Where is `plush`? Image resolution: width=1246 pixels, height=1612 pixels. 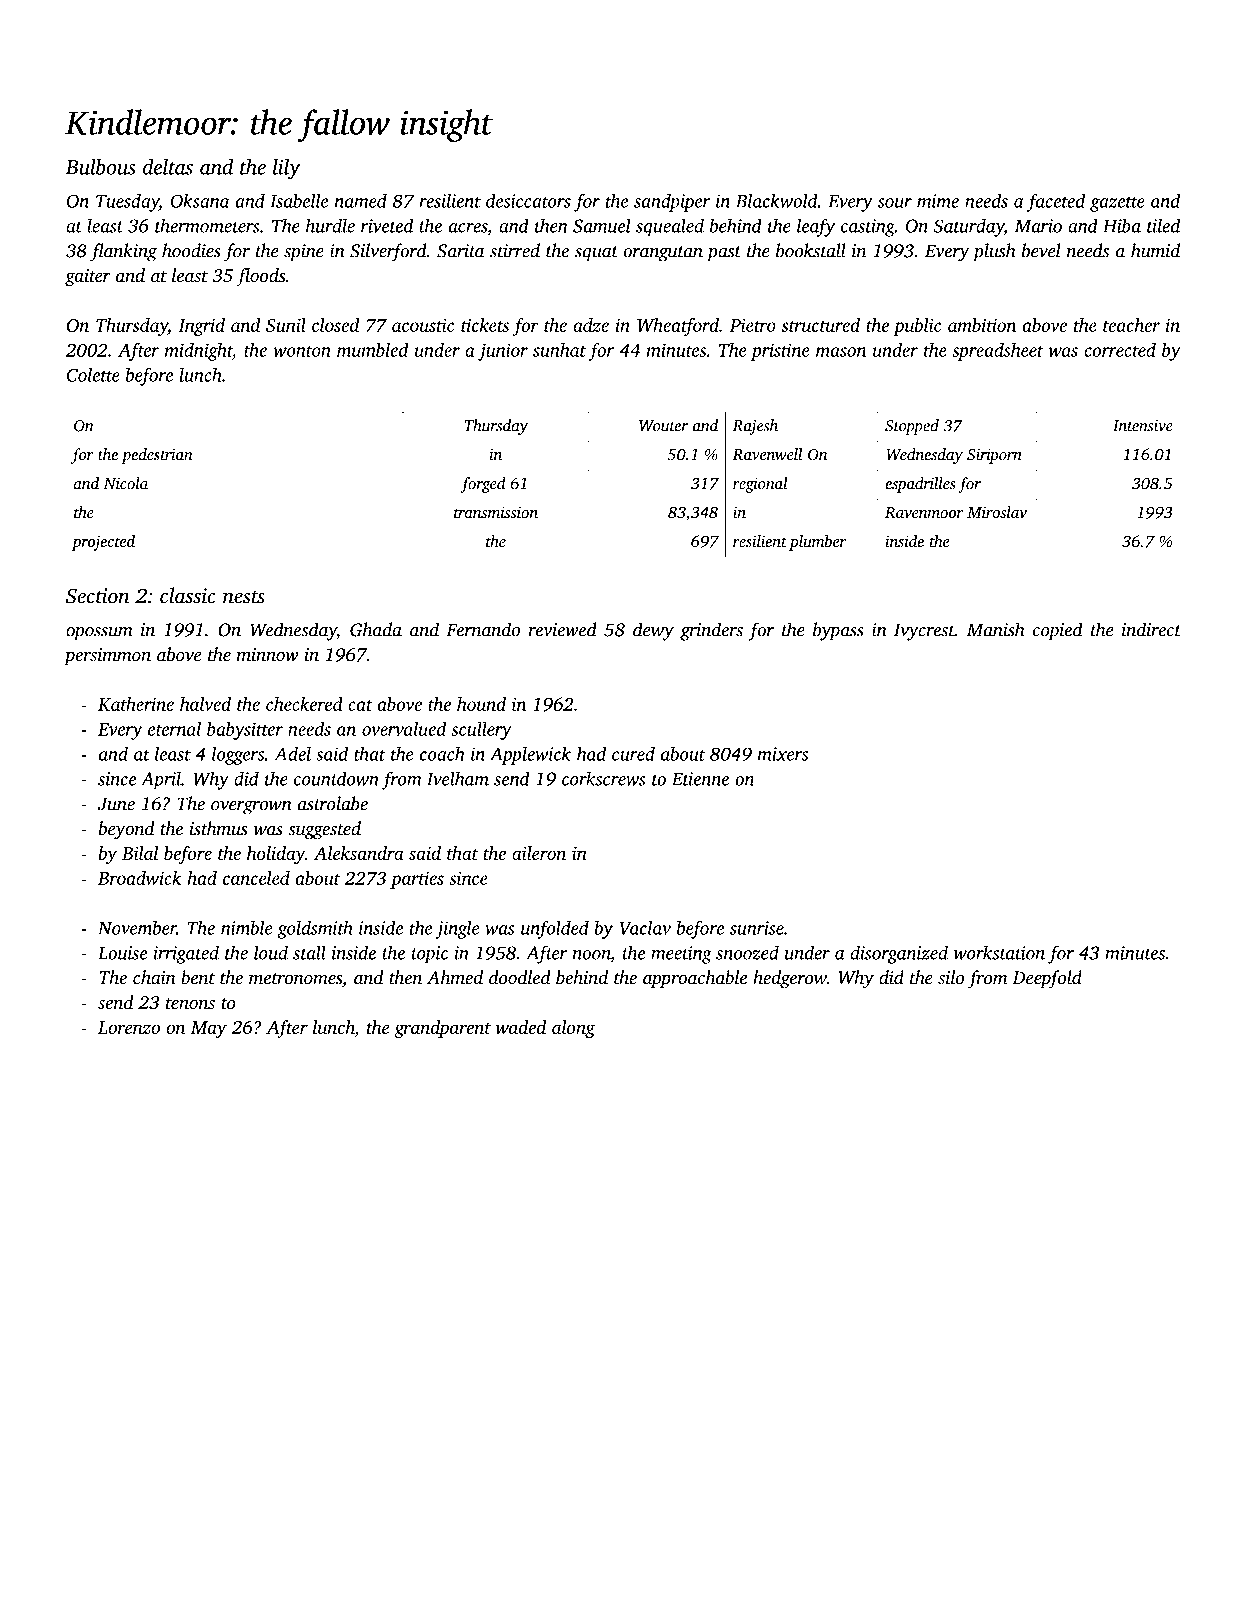
plush is located at coordinates (994, 252).
